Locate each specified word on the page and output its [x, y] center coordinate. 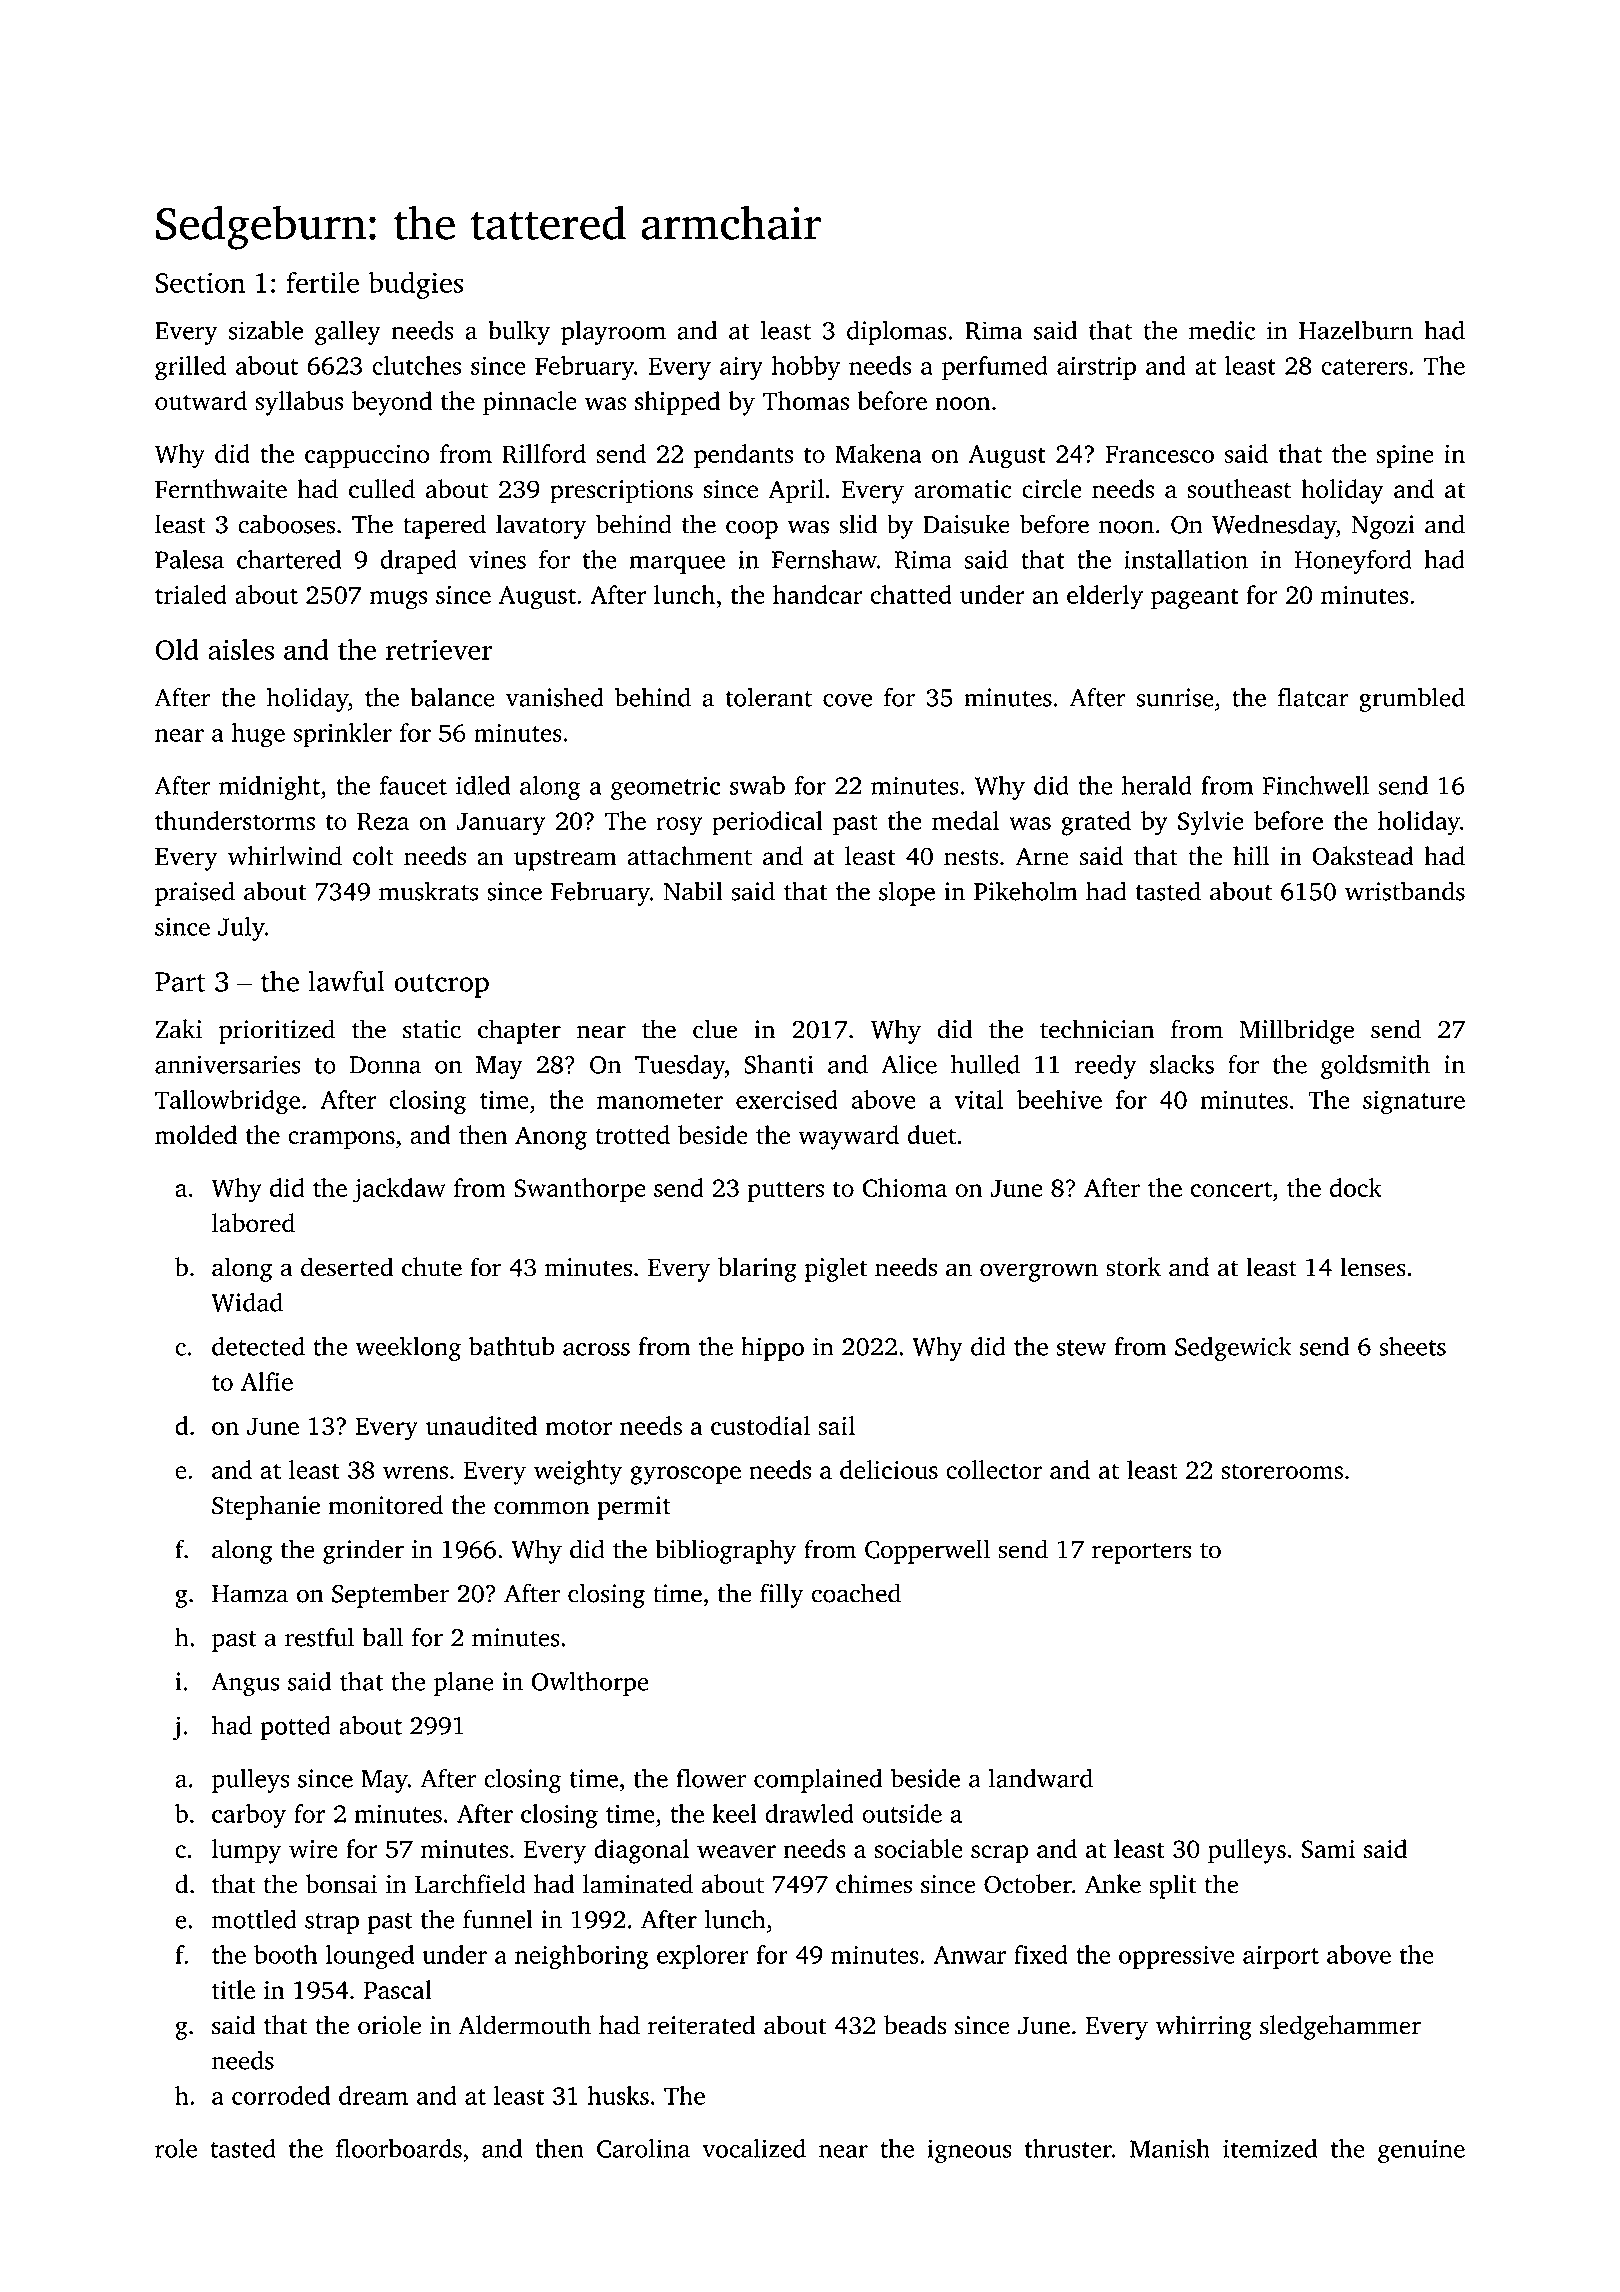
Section [200, 282]
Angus [245, 1684]
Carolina [643, 2148]
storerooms [1282, 1471]
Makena [878, 453]
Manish [1170, 2148]
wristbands [1405, 891]
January [500, 824]
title [233, 1989]
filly [782, 1595]
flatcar [1313, 697]
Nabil [693, 891]
